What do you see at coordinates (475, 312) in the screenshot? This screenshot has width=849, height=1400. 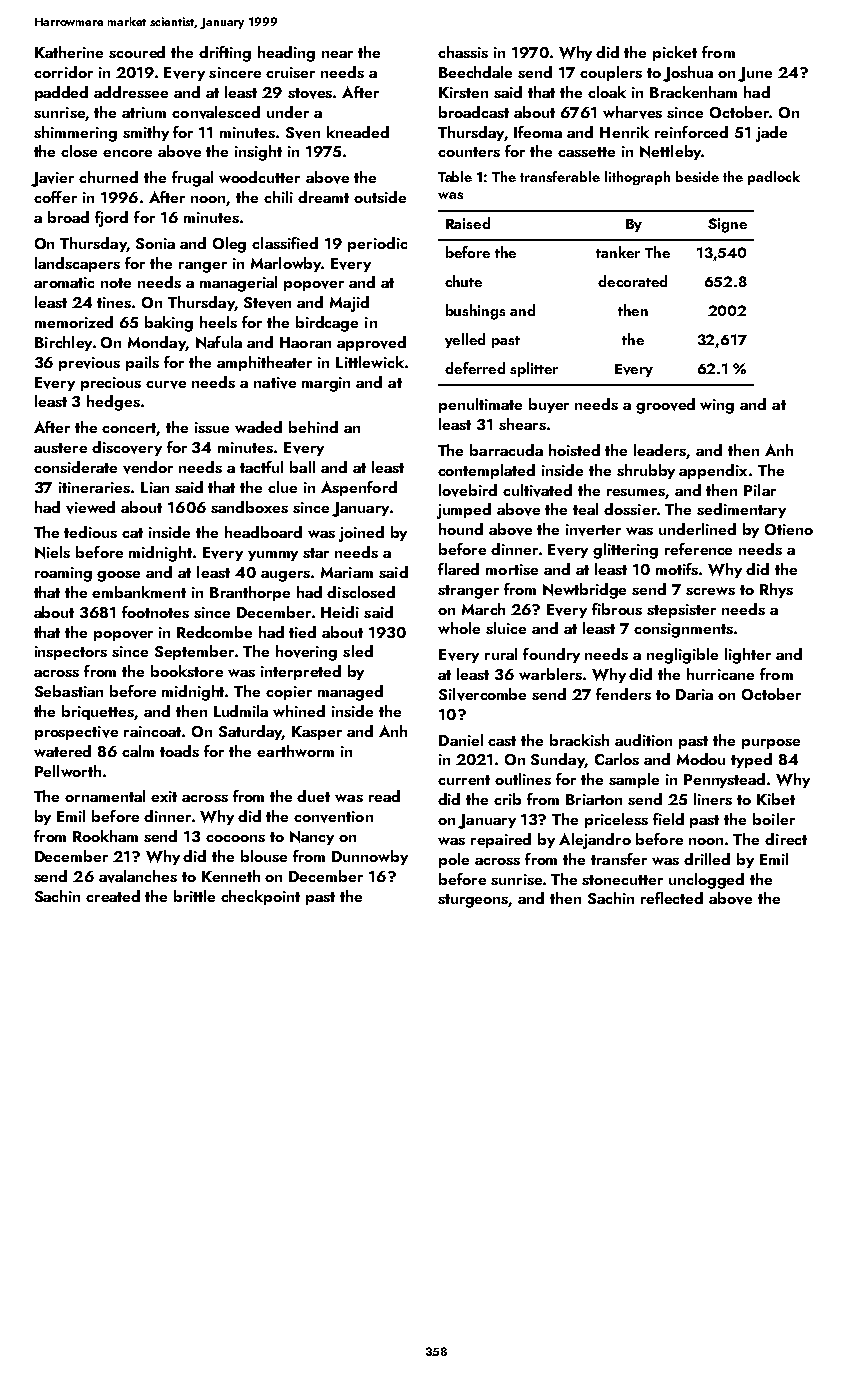 I see `bushings` at bounding box center [475, 312].
